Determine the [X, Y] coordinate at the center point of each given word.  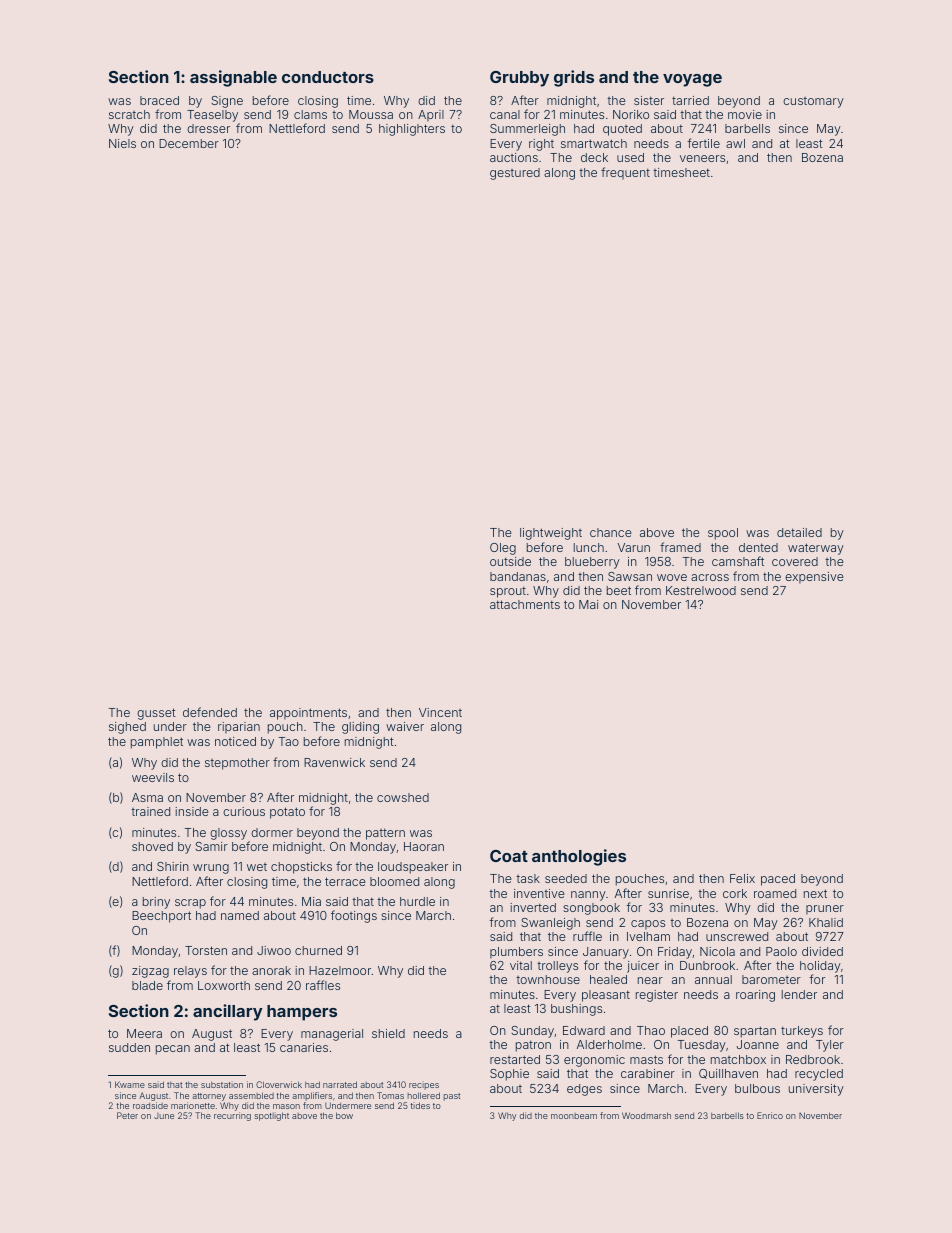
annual [713, 979]
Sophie [509, 1075]
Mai [588, 604]
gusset [156, 714]
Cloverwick [279, 1084]
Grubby [519, 79]
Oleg [503, 549]
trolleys [557, 967]
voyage [692, 80]
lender [799, 994]
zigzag [150, 972]
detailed [799, 532]
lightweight [551, 534]
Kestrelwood [701, 590]
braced [159, 100]
